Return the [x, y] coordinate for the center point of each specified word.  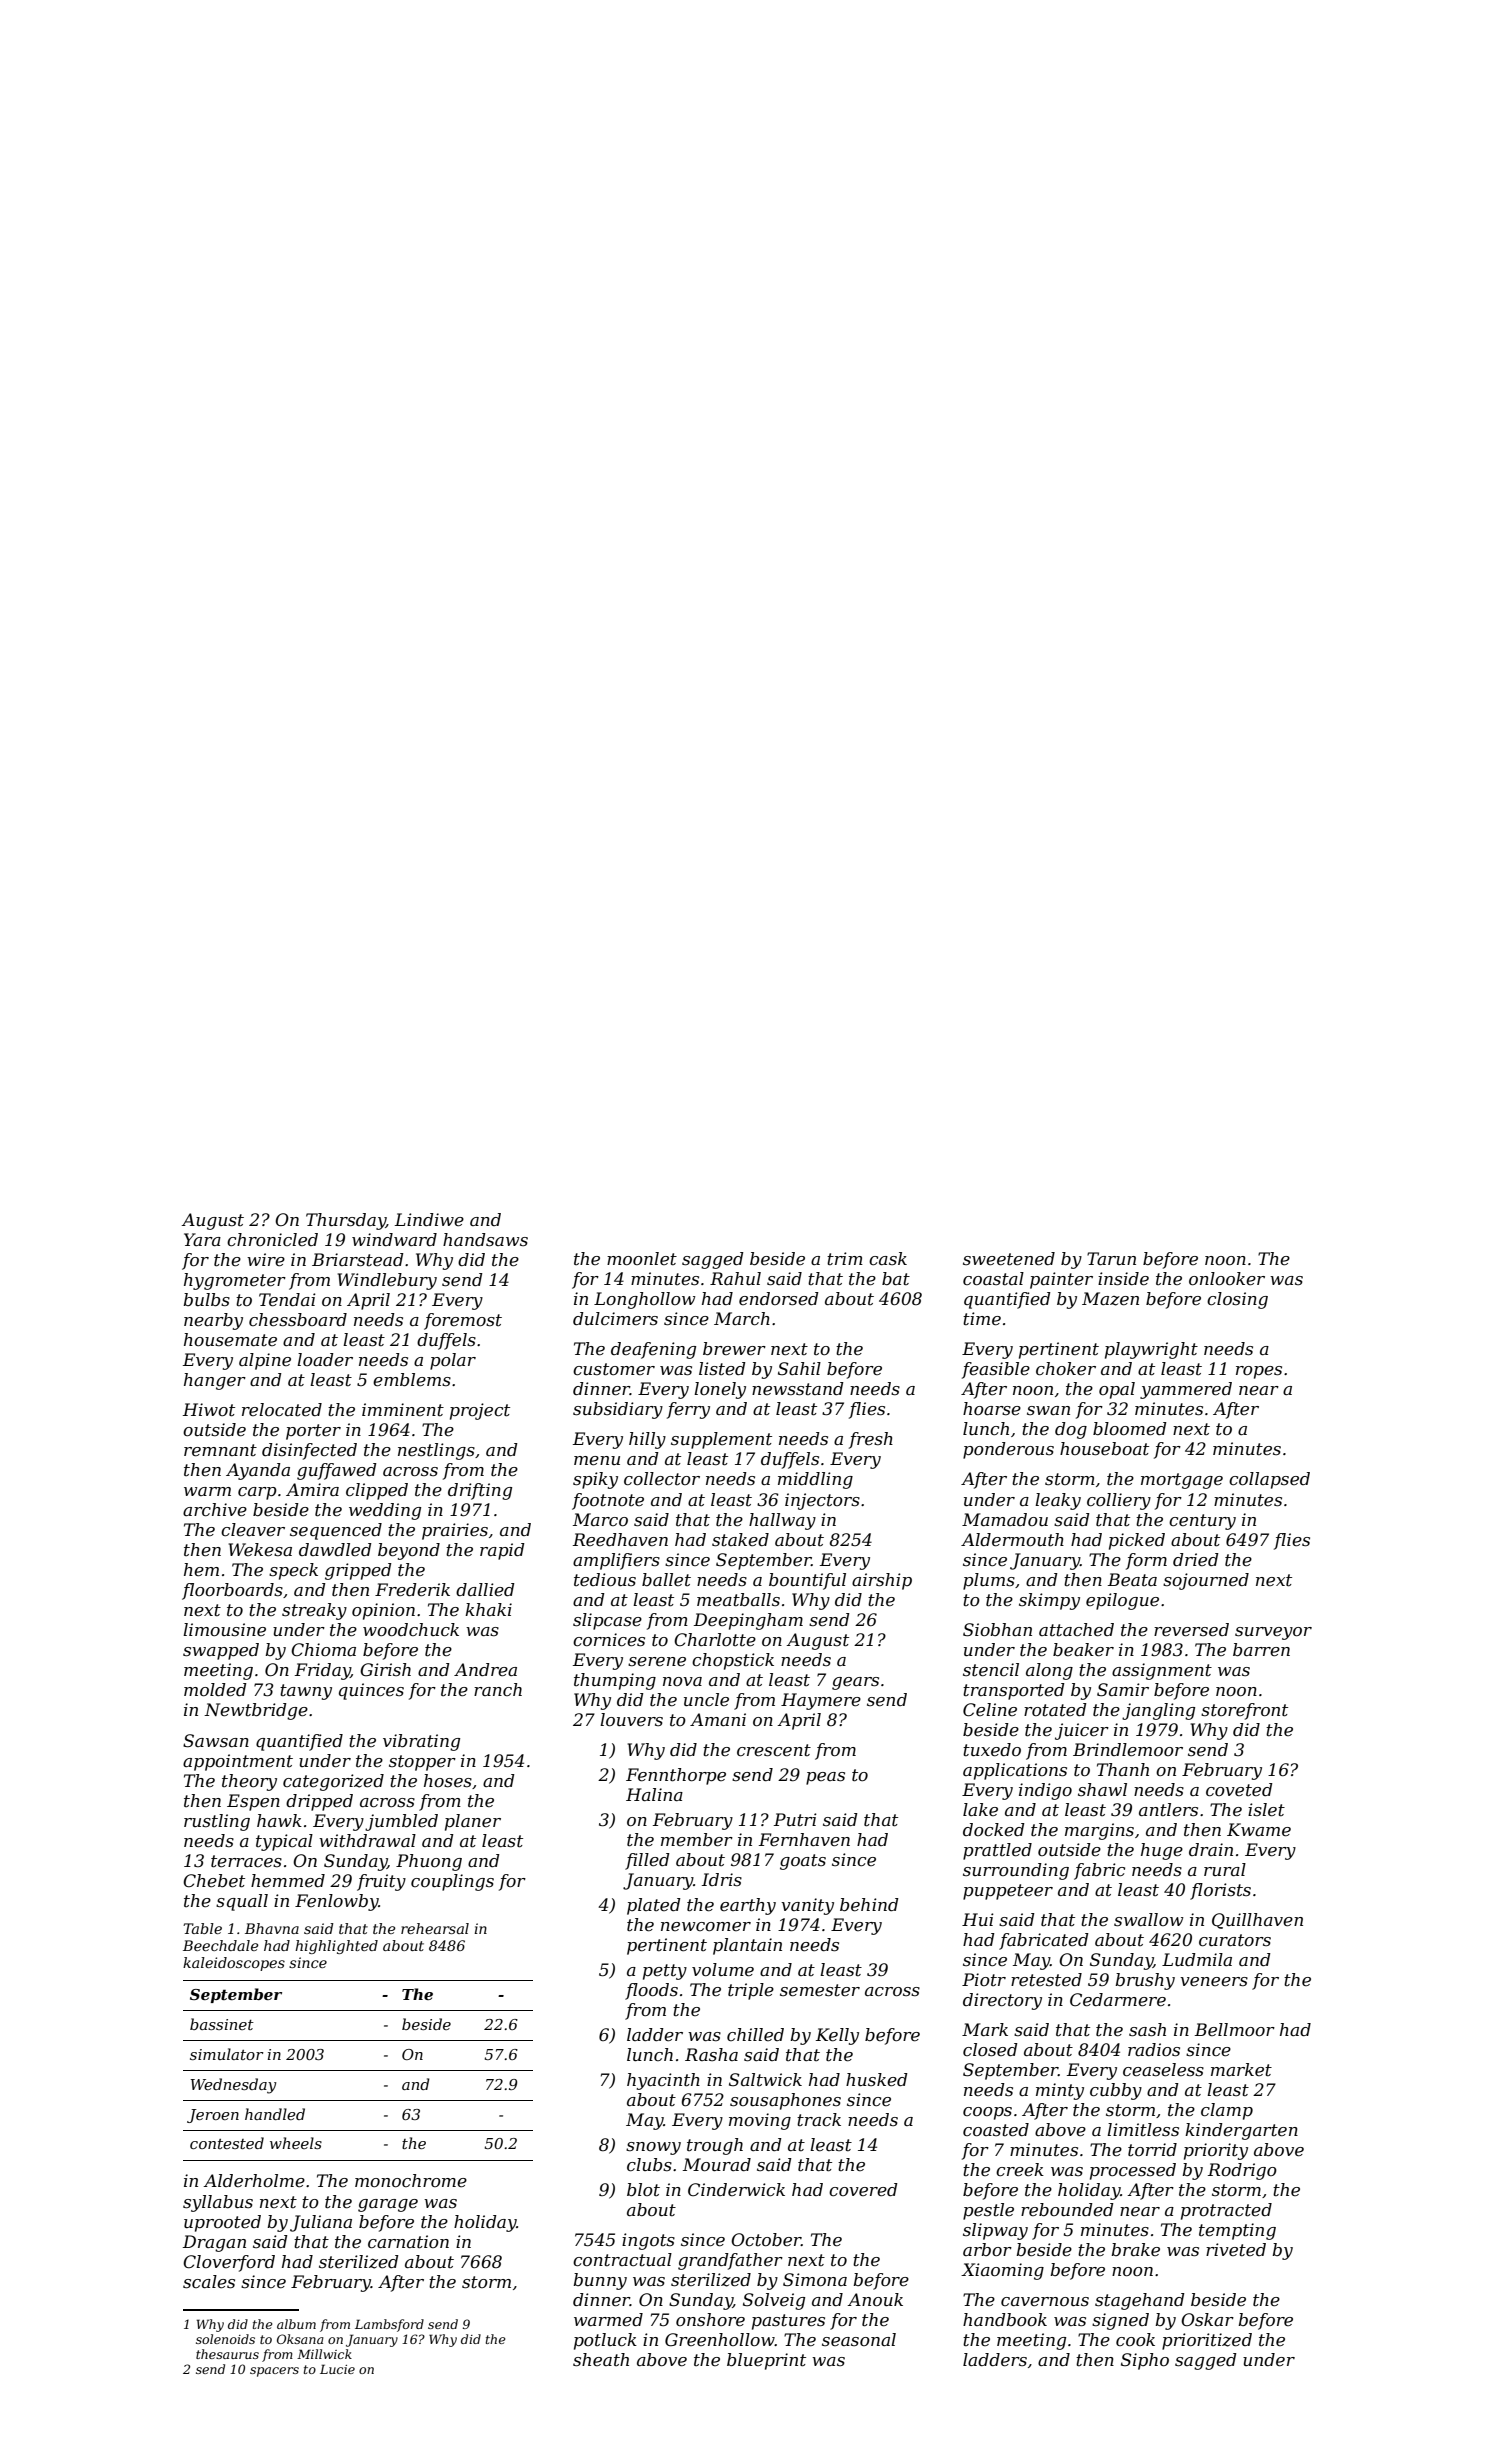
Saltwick [765, 2079]
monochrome [411, 2181]
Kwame [1259, 1830]
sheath [601, 2360]
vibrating [421, 1742]
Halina [654, 1794]
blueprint [766, 2361]
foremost [463, 1321]
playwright [1151, 1350]
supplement [721, 1440]
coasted [996, 2130]
